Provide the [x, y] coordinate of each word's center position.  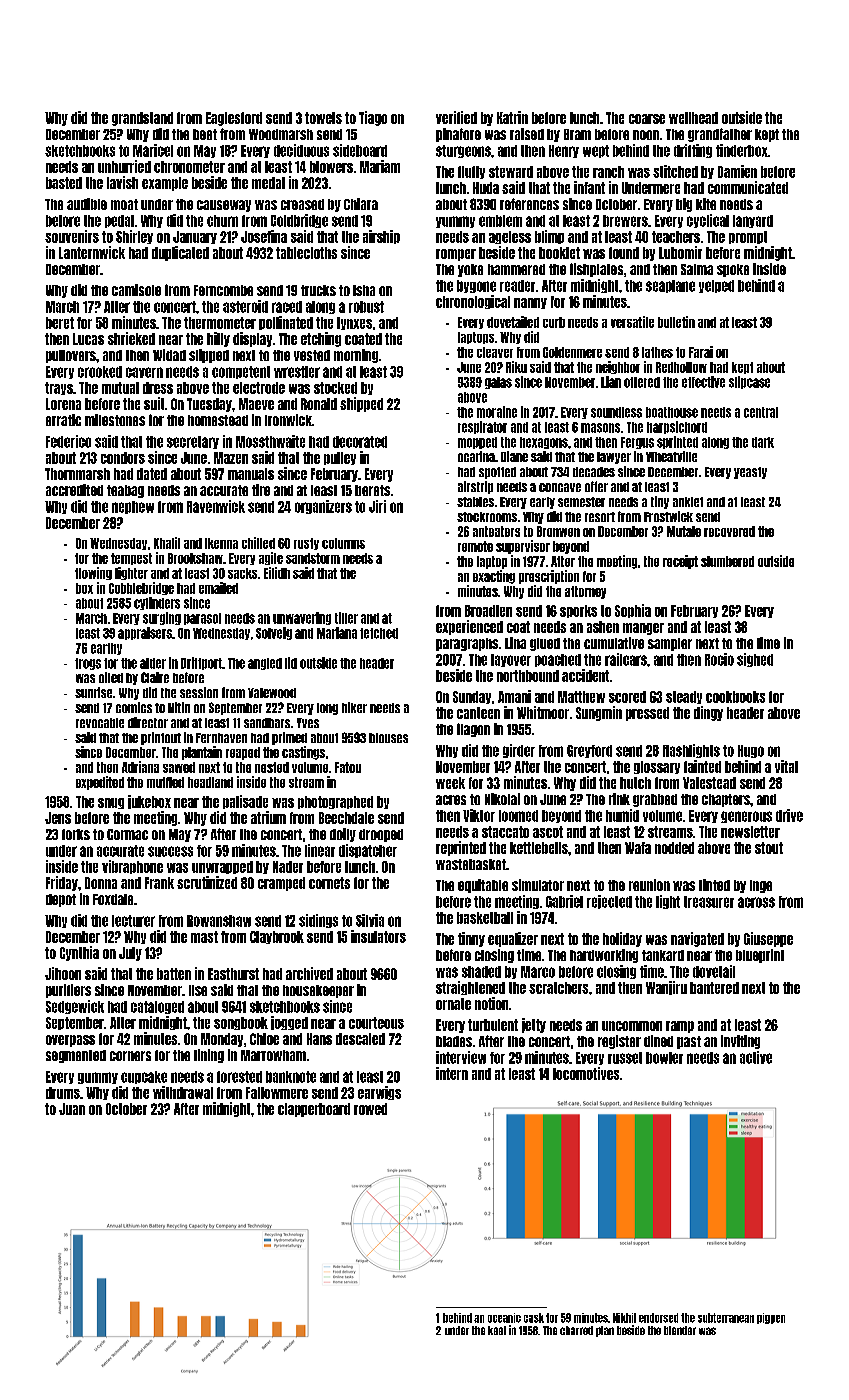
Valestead [709, 783]
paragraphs [467, 644]
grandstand [142, 119]
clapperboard [314, 1110]
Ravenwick [216, 506]
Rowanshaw [219, 921]
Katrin [512, 117]
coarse [647, 119]
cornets [329, 883]
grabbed [655, 800]
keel [497, 1330]
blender [680, 1330]
